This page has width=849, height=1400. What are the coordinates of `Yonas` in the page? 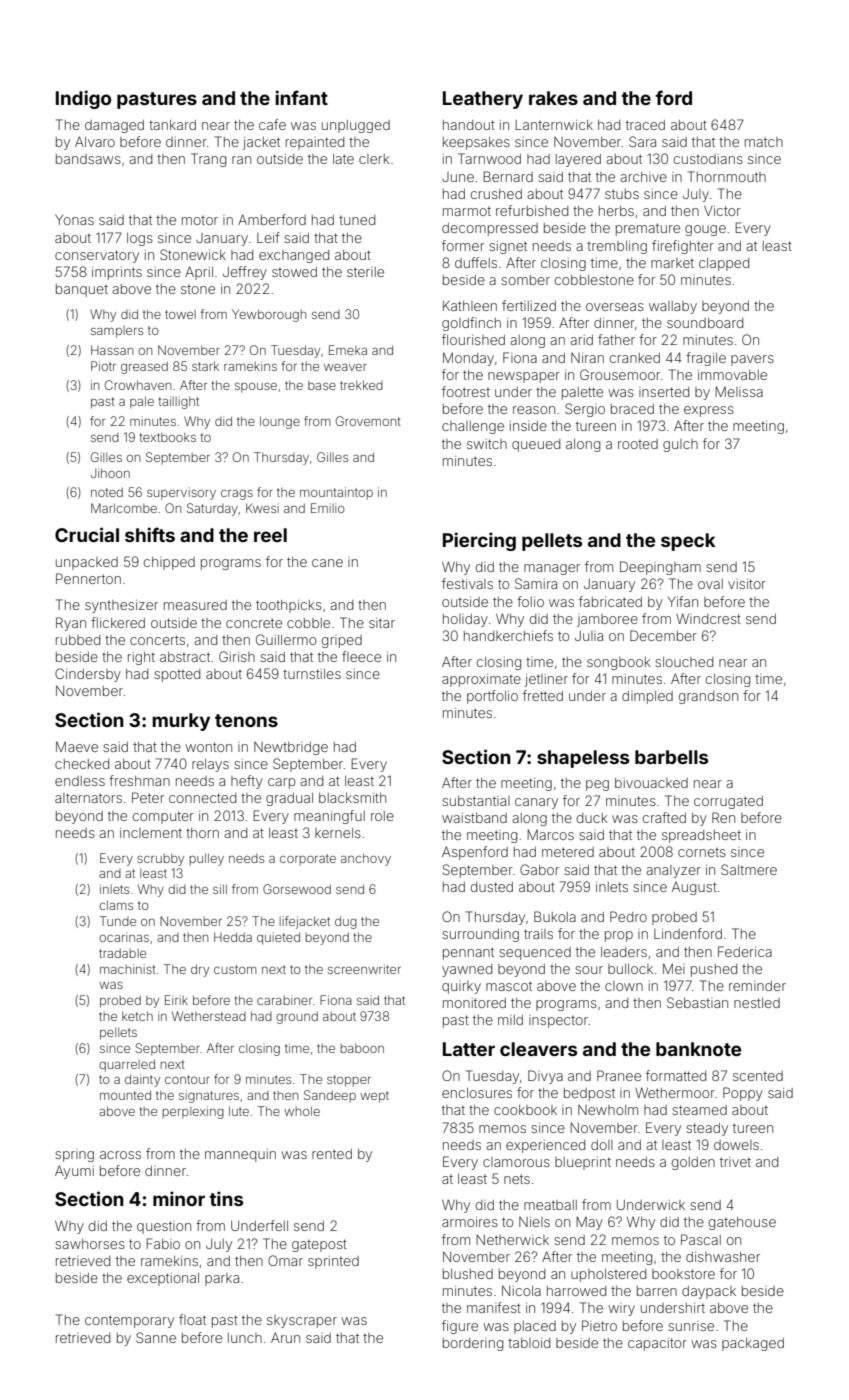 It's located at (74, 220).
